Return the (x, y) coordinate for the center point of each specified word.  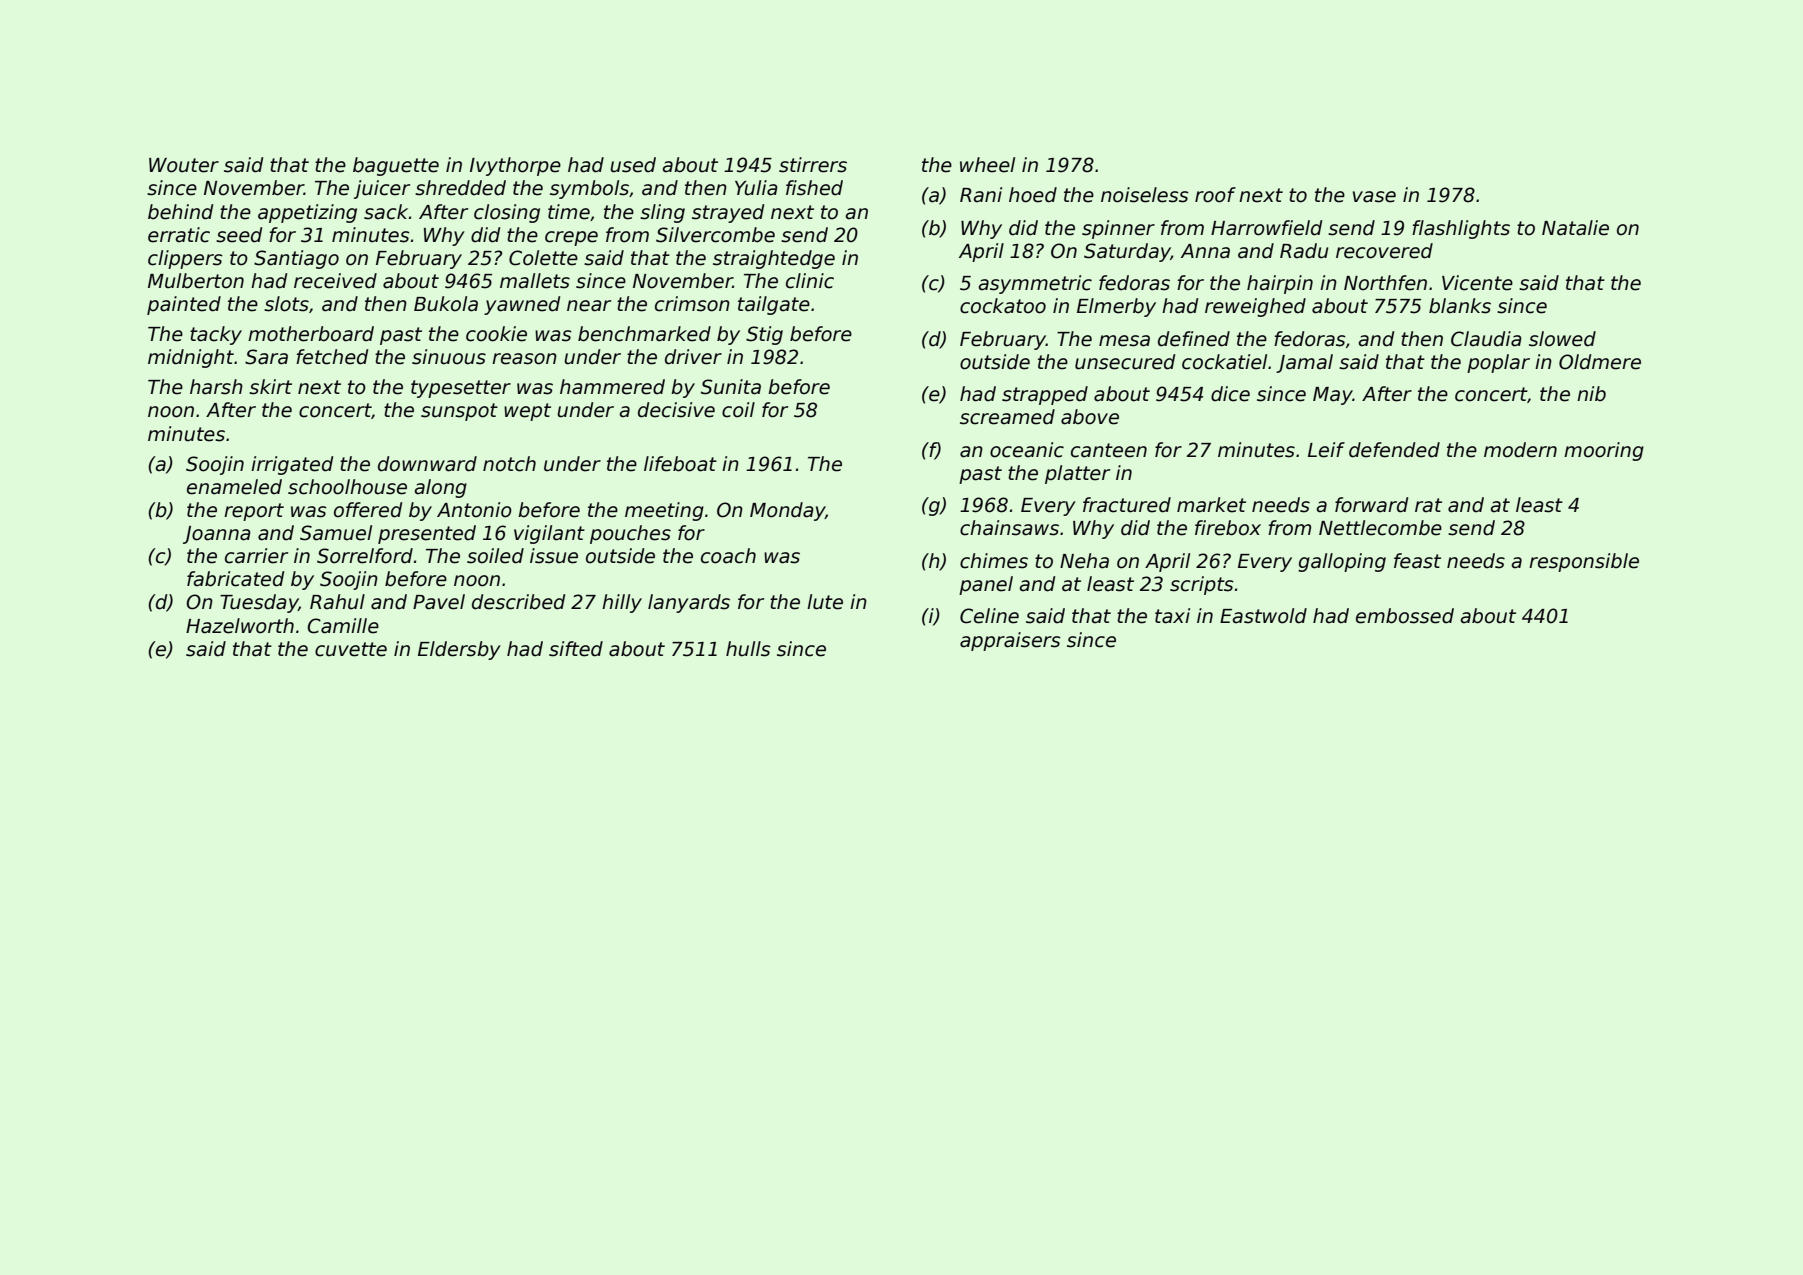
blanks (1460, 306)
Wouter (184, 165)
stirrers (813, 165)
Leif (1326, 450)
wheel (987, 165)
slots (286, 304)
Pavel (439, 602)
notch (509, 464)
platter (1077, 474)
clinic (810, 281)
